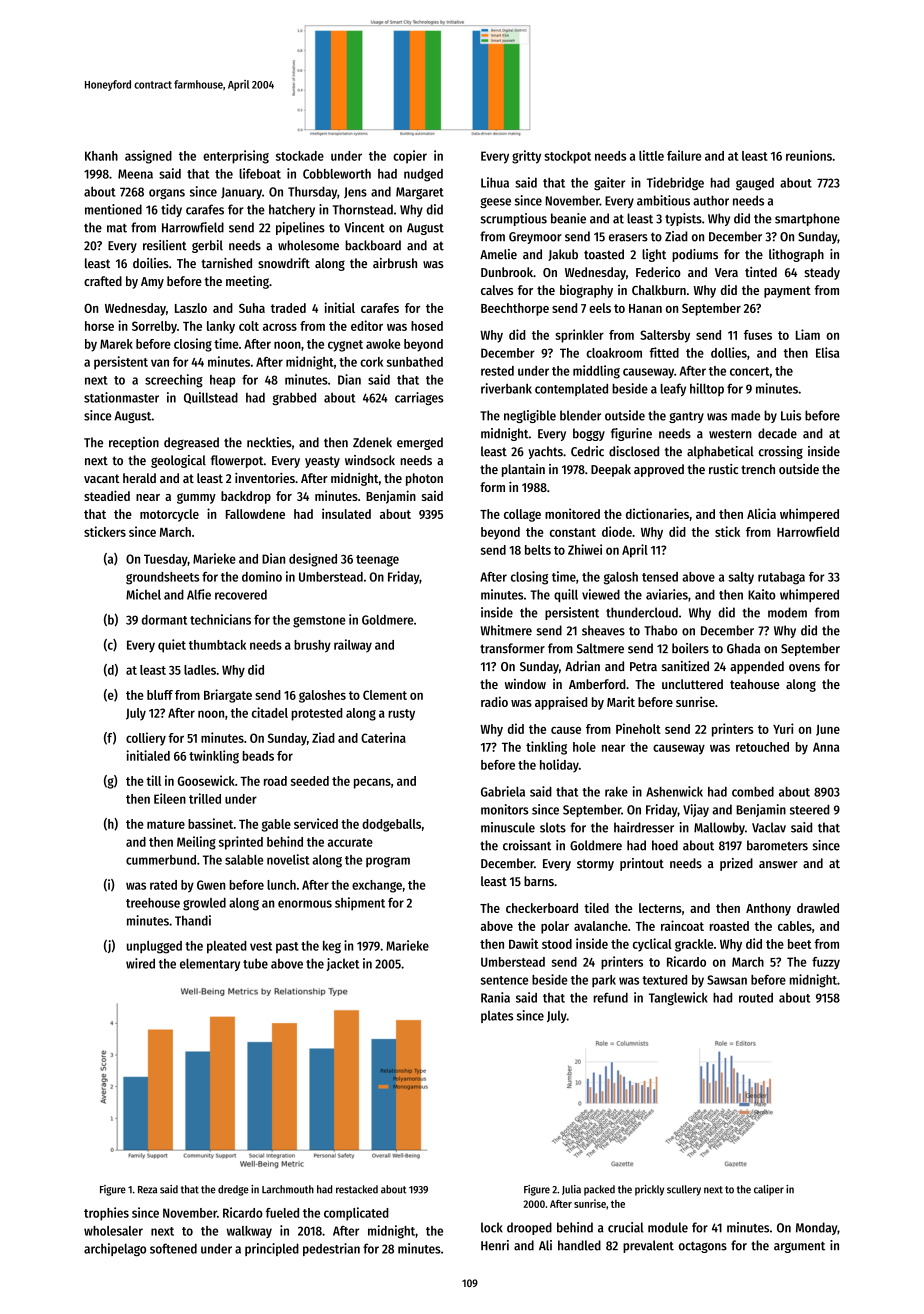  I want to click on salty, so click(741, 578).
